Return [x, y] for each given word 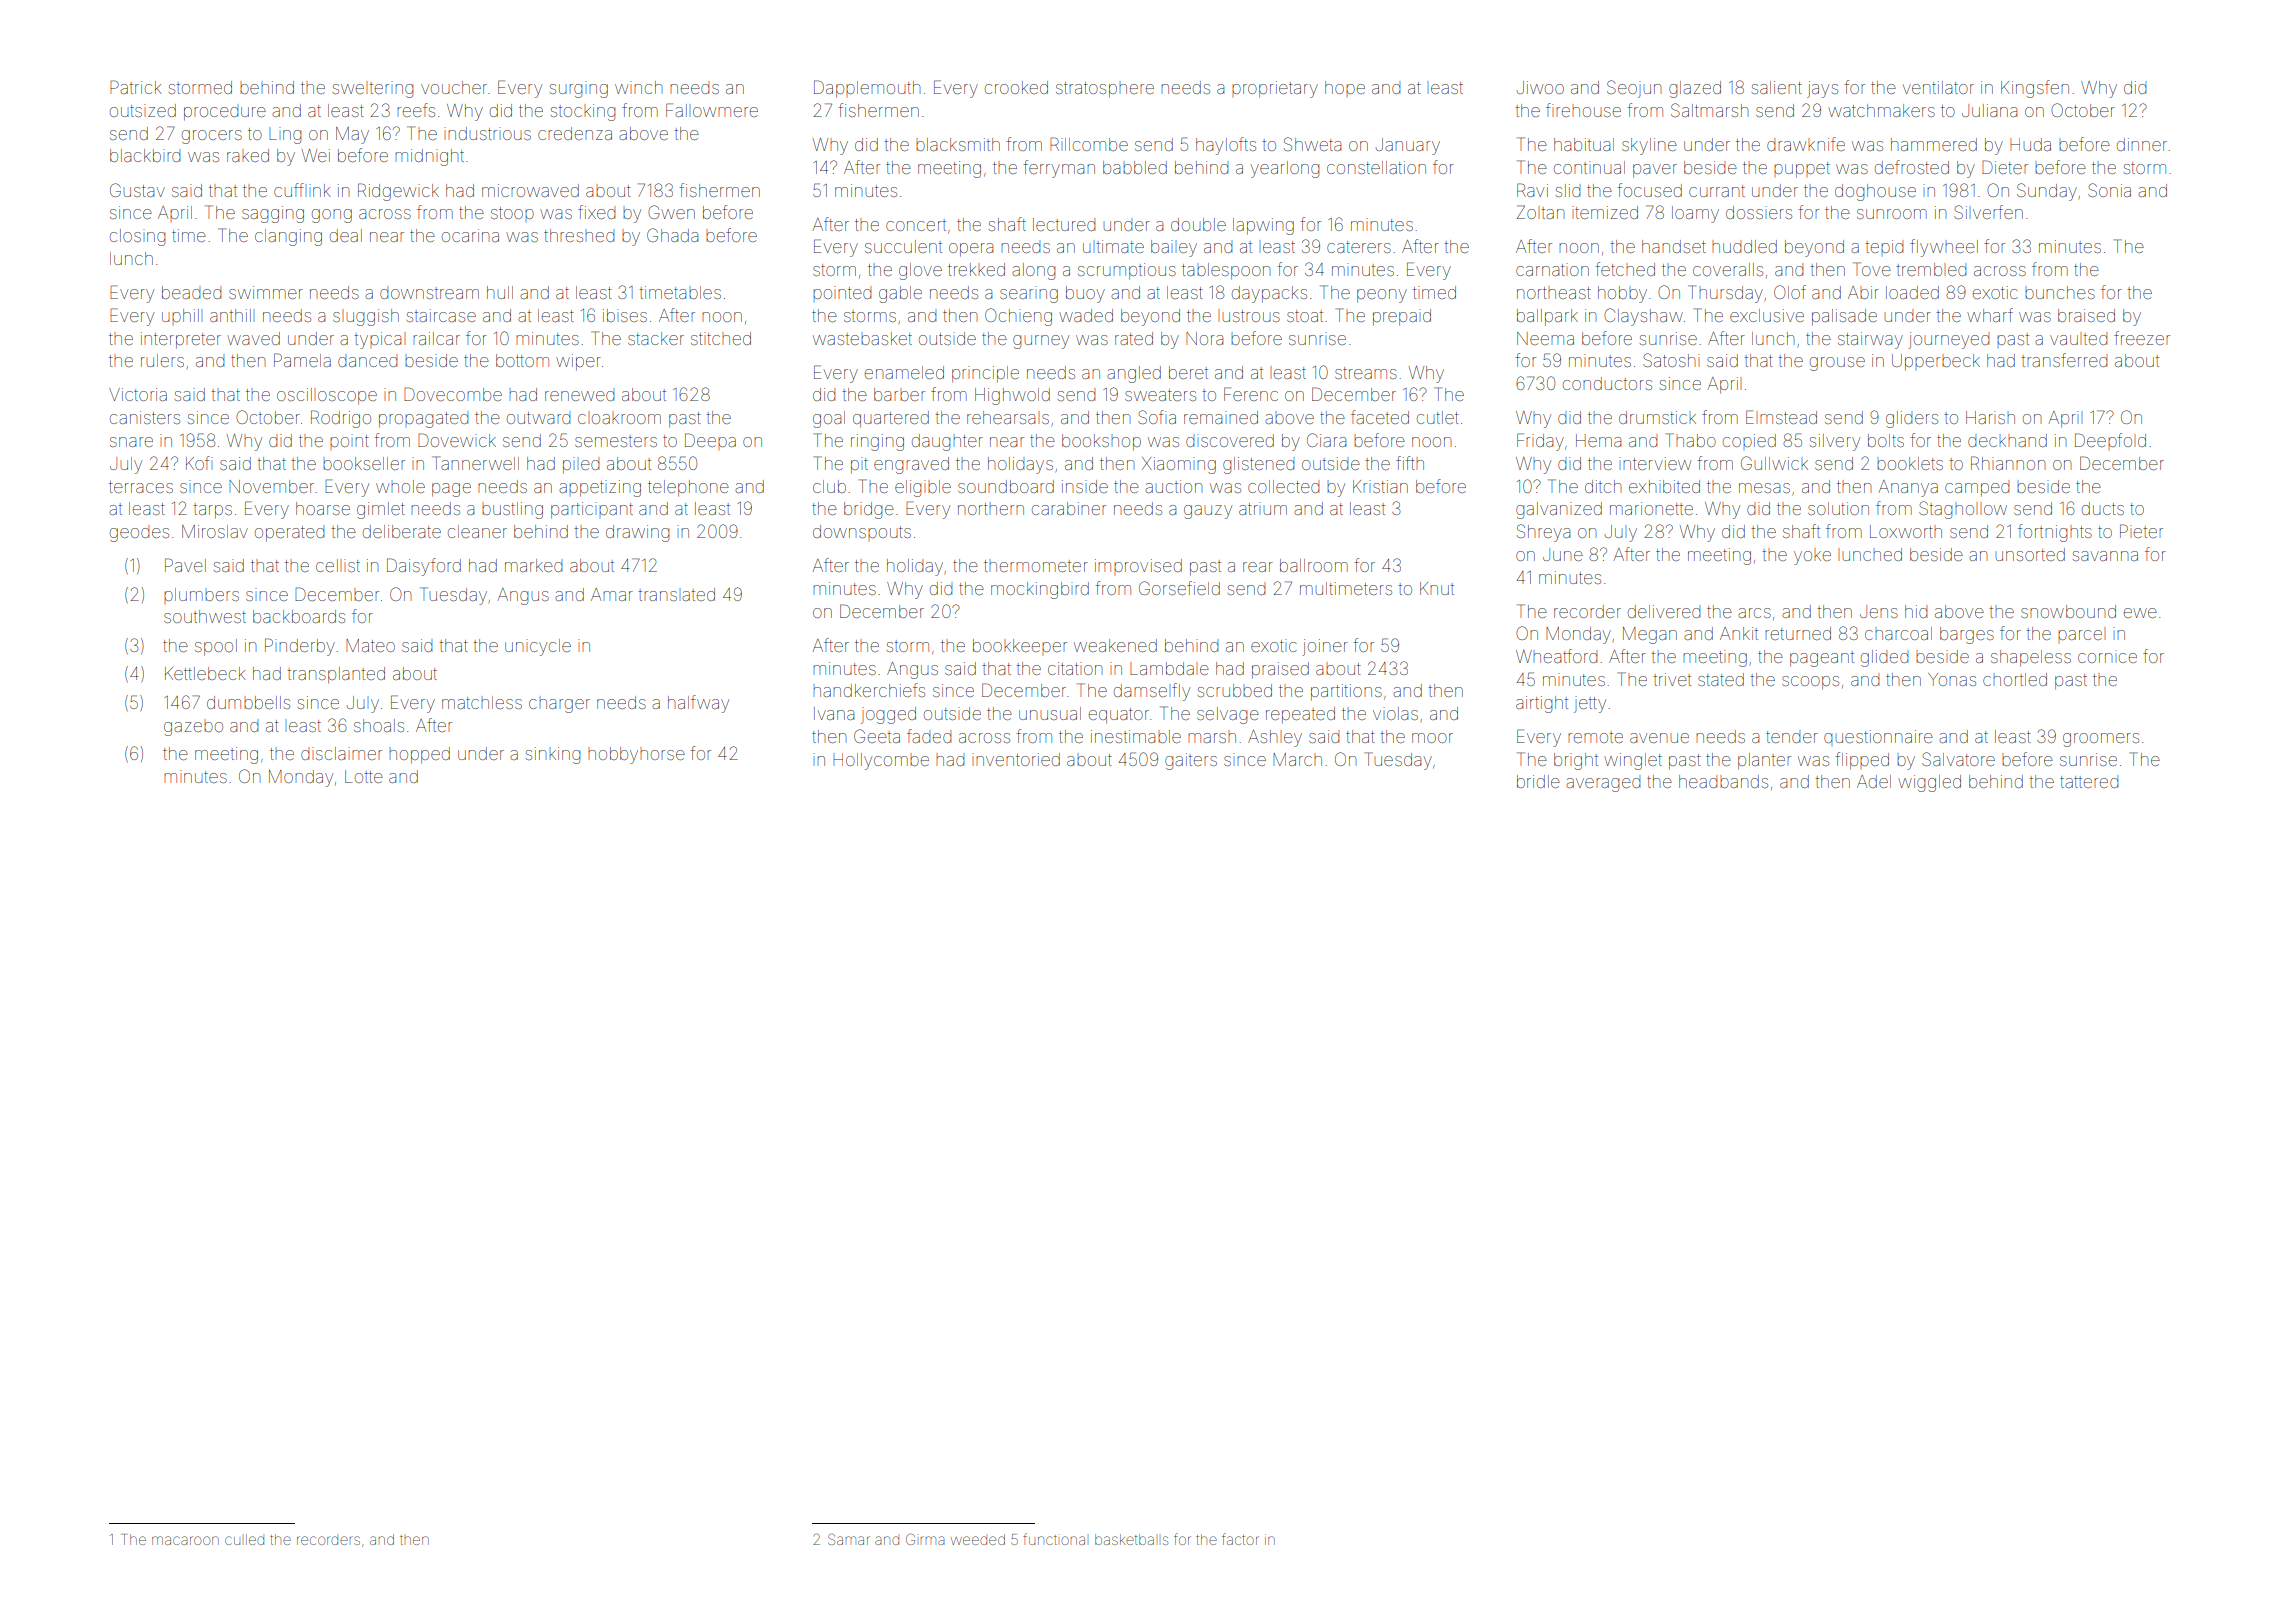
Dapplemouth [867, 89]
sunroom [1892, 214]
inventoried [1016, 759]
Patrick [136, 87]
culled [244, 1539]
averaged [1603, 785]
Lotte [364, 776]
